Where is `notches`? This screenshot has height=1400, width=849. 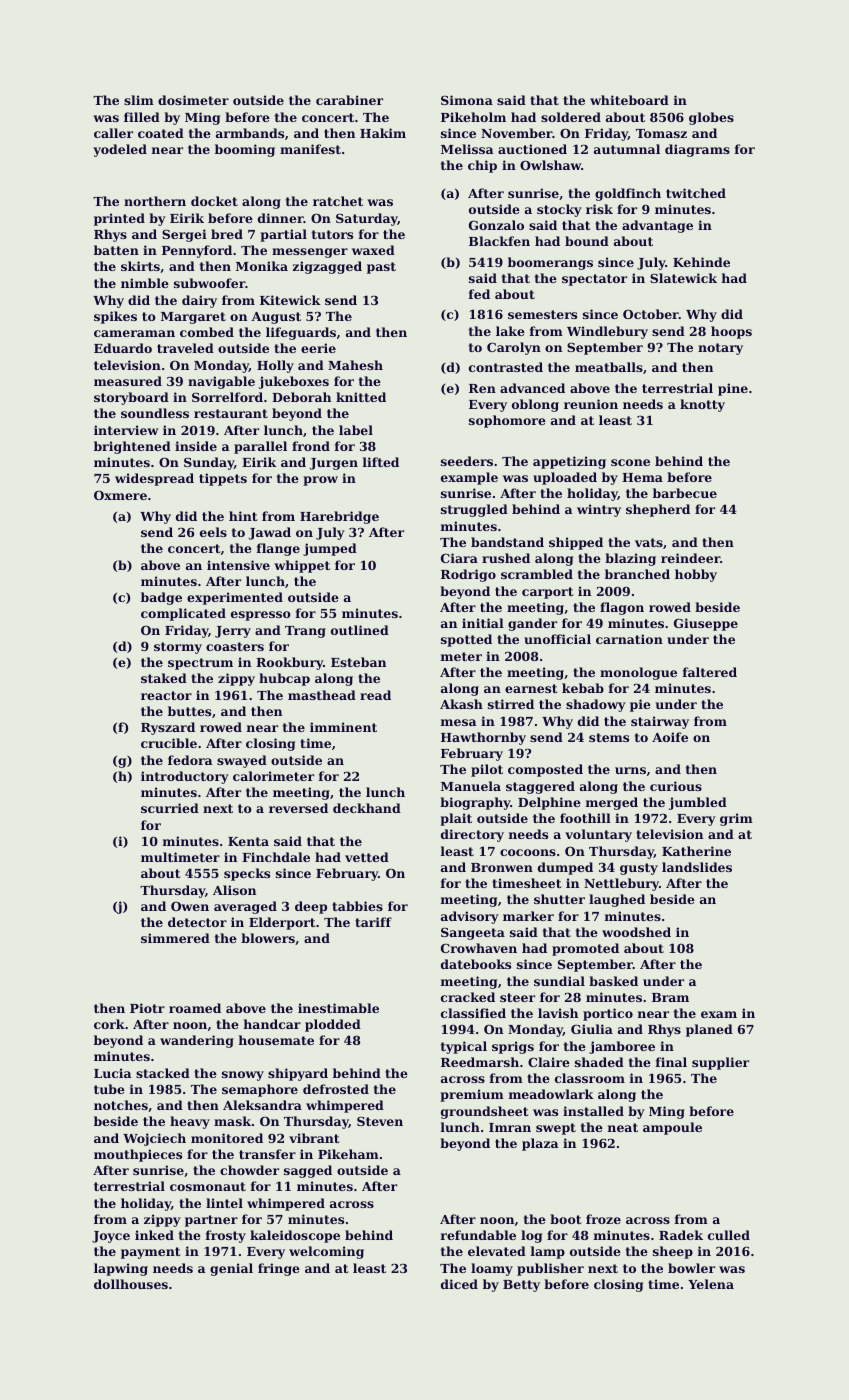
notches is located at coordinates (121, 1105).
